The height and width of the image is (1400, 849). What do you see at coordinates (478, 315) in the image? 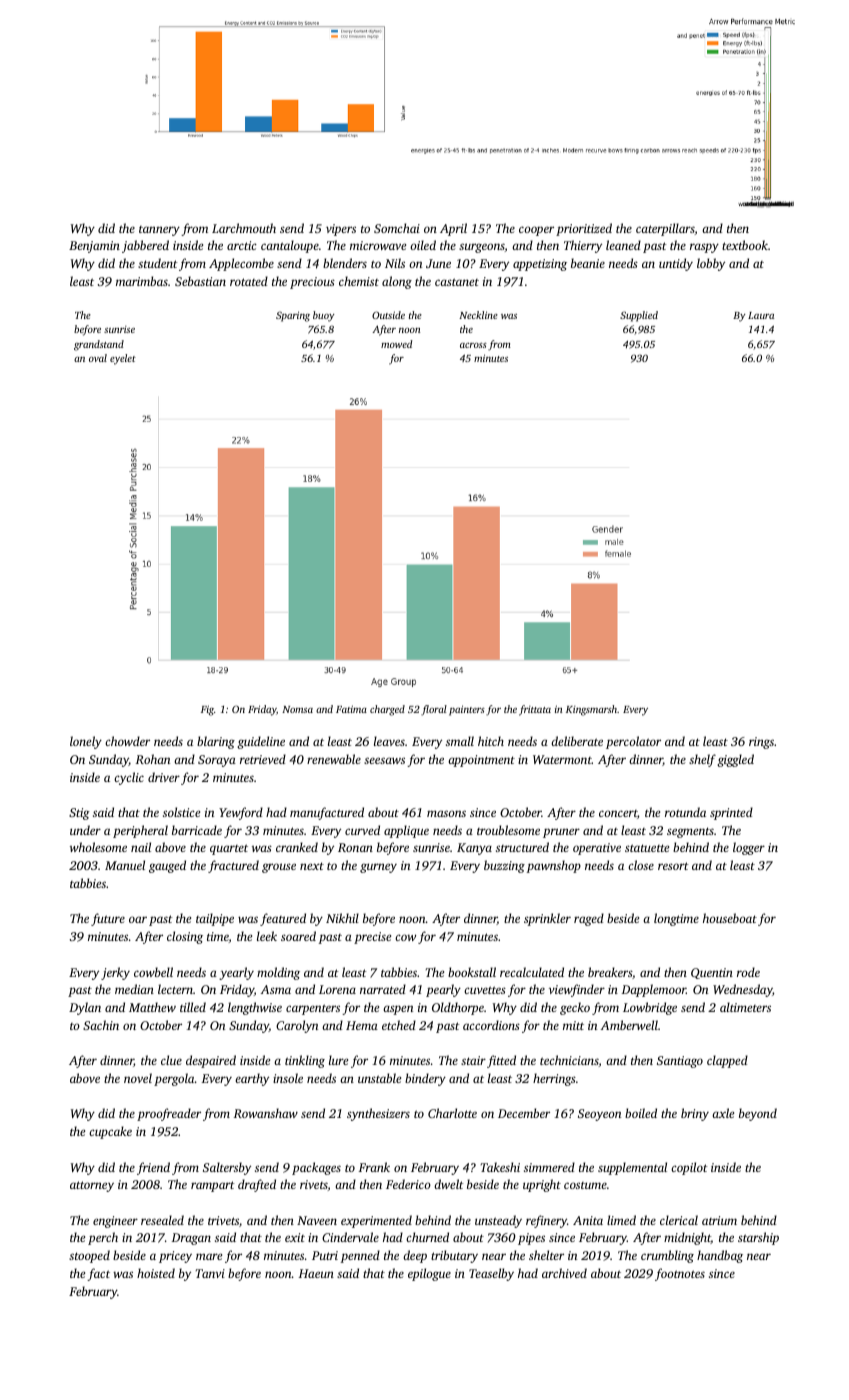
I see `Neckline` at bounding box center [478, 315].
